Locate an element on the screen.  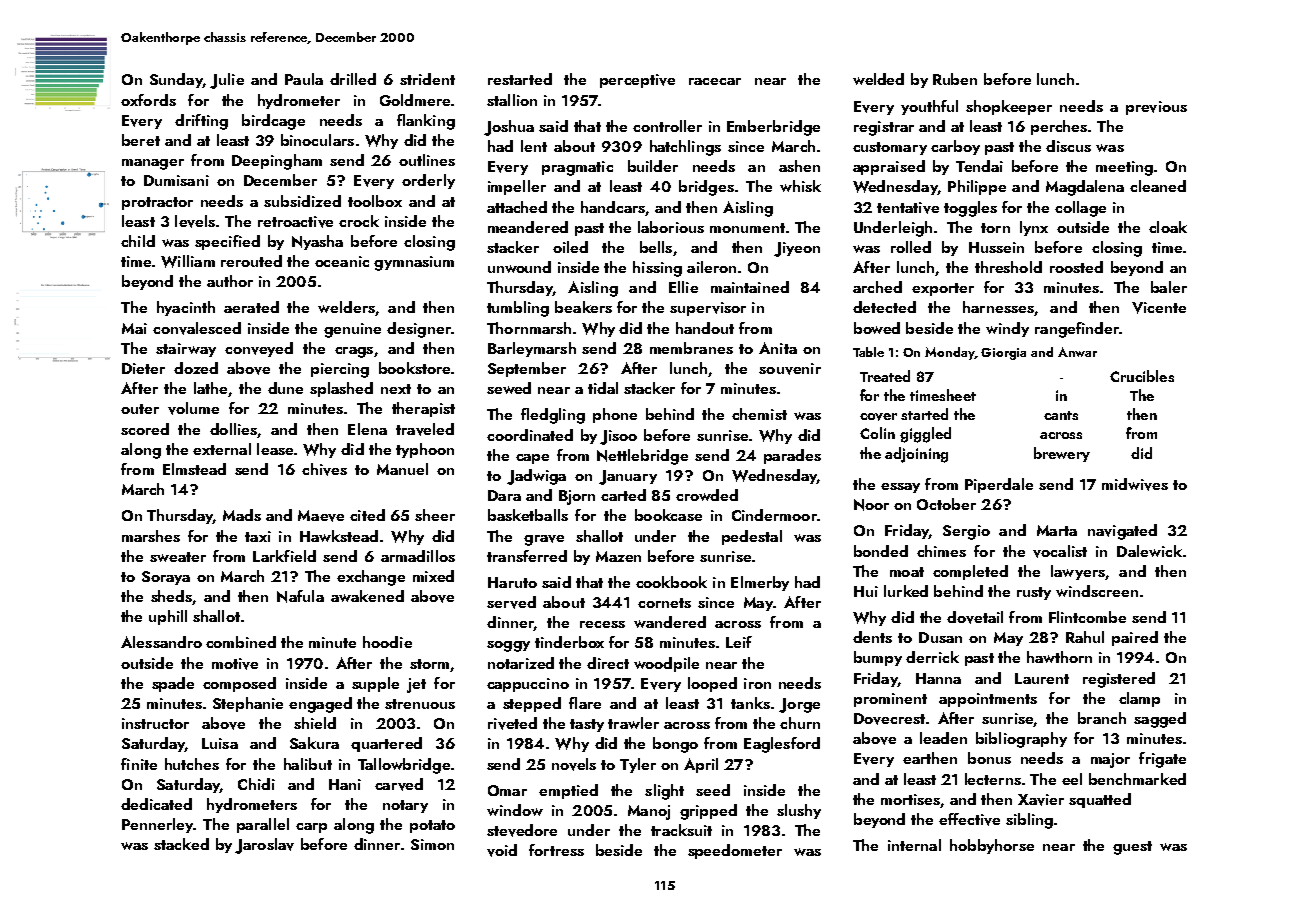
bowed is located at coordinates (877, 328).
